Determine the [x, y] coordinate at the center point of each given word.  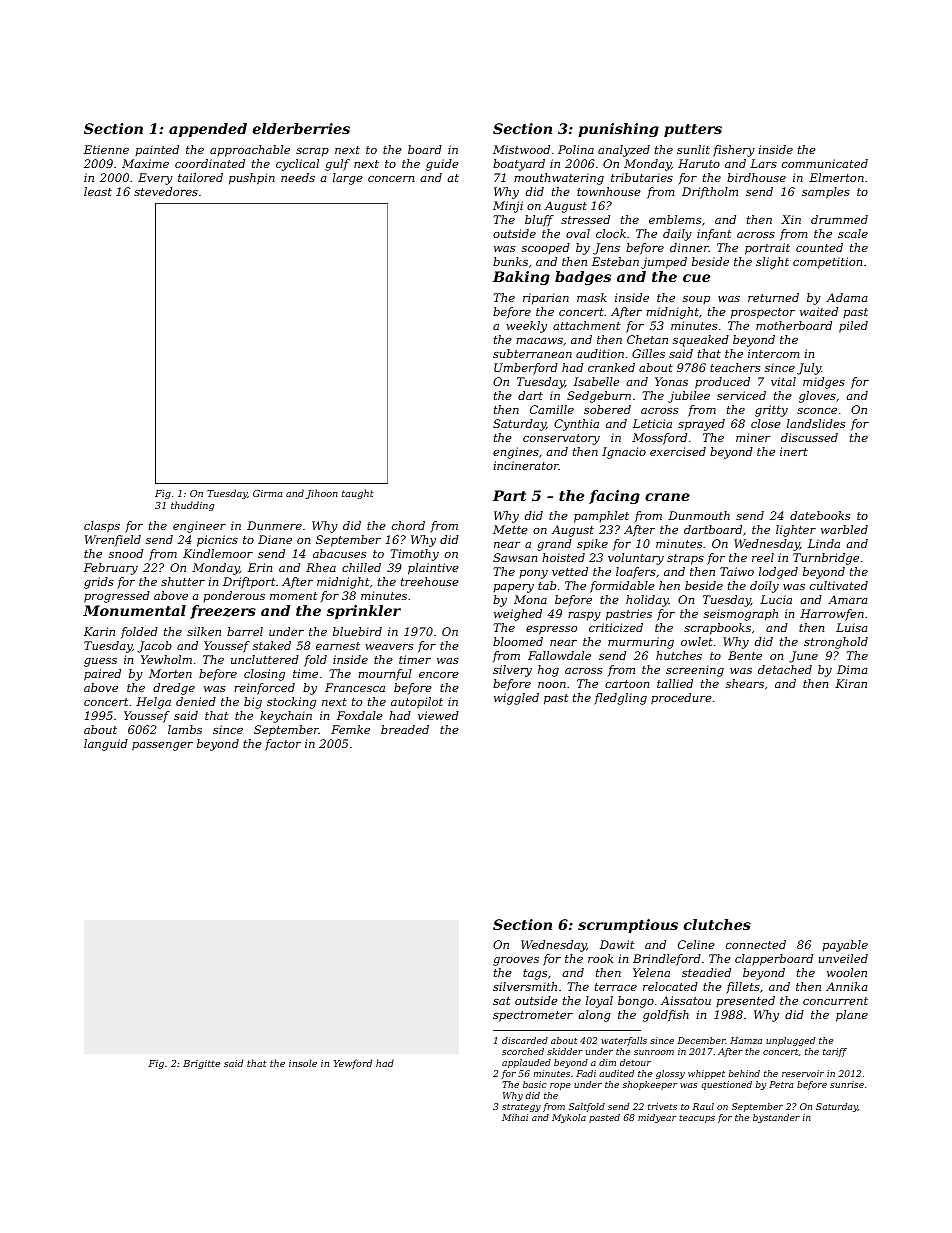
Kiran [851, 683]
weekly [526, 327]
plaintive [433, 569]
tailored [200, 177]
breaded [405, 729]
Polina [576, 149]
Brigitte [201, 1064]
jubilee [689, 397]
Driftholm [710, 193]
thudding [192, 506]
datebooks [820, 515]
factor [283, 745]
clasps [102, 527]
